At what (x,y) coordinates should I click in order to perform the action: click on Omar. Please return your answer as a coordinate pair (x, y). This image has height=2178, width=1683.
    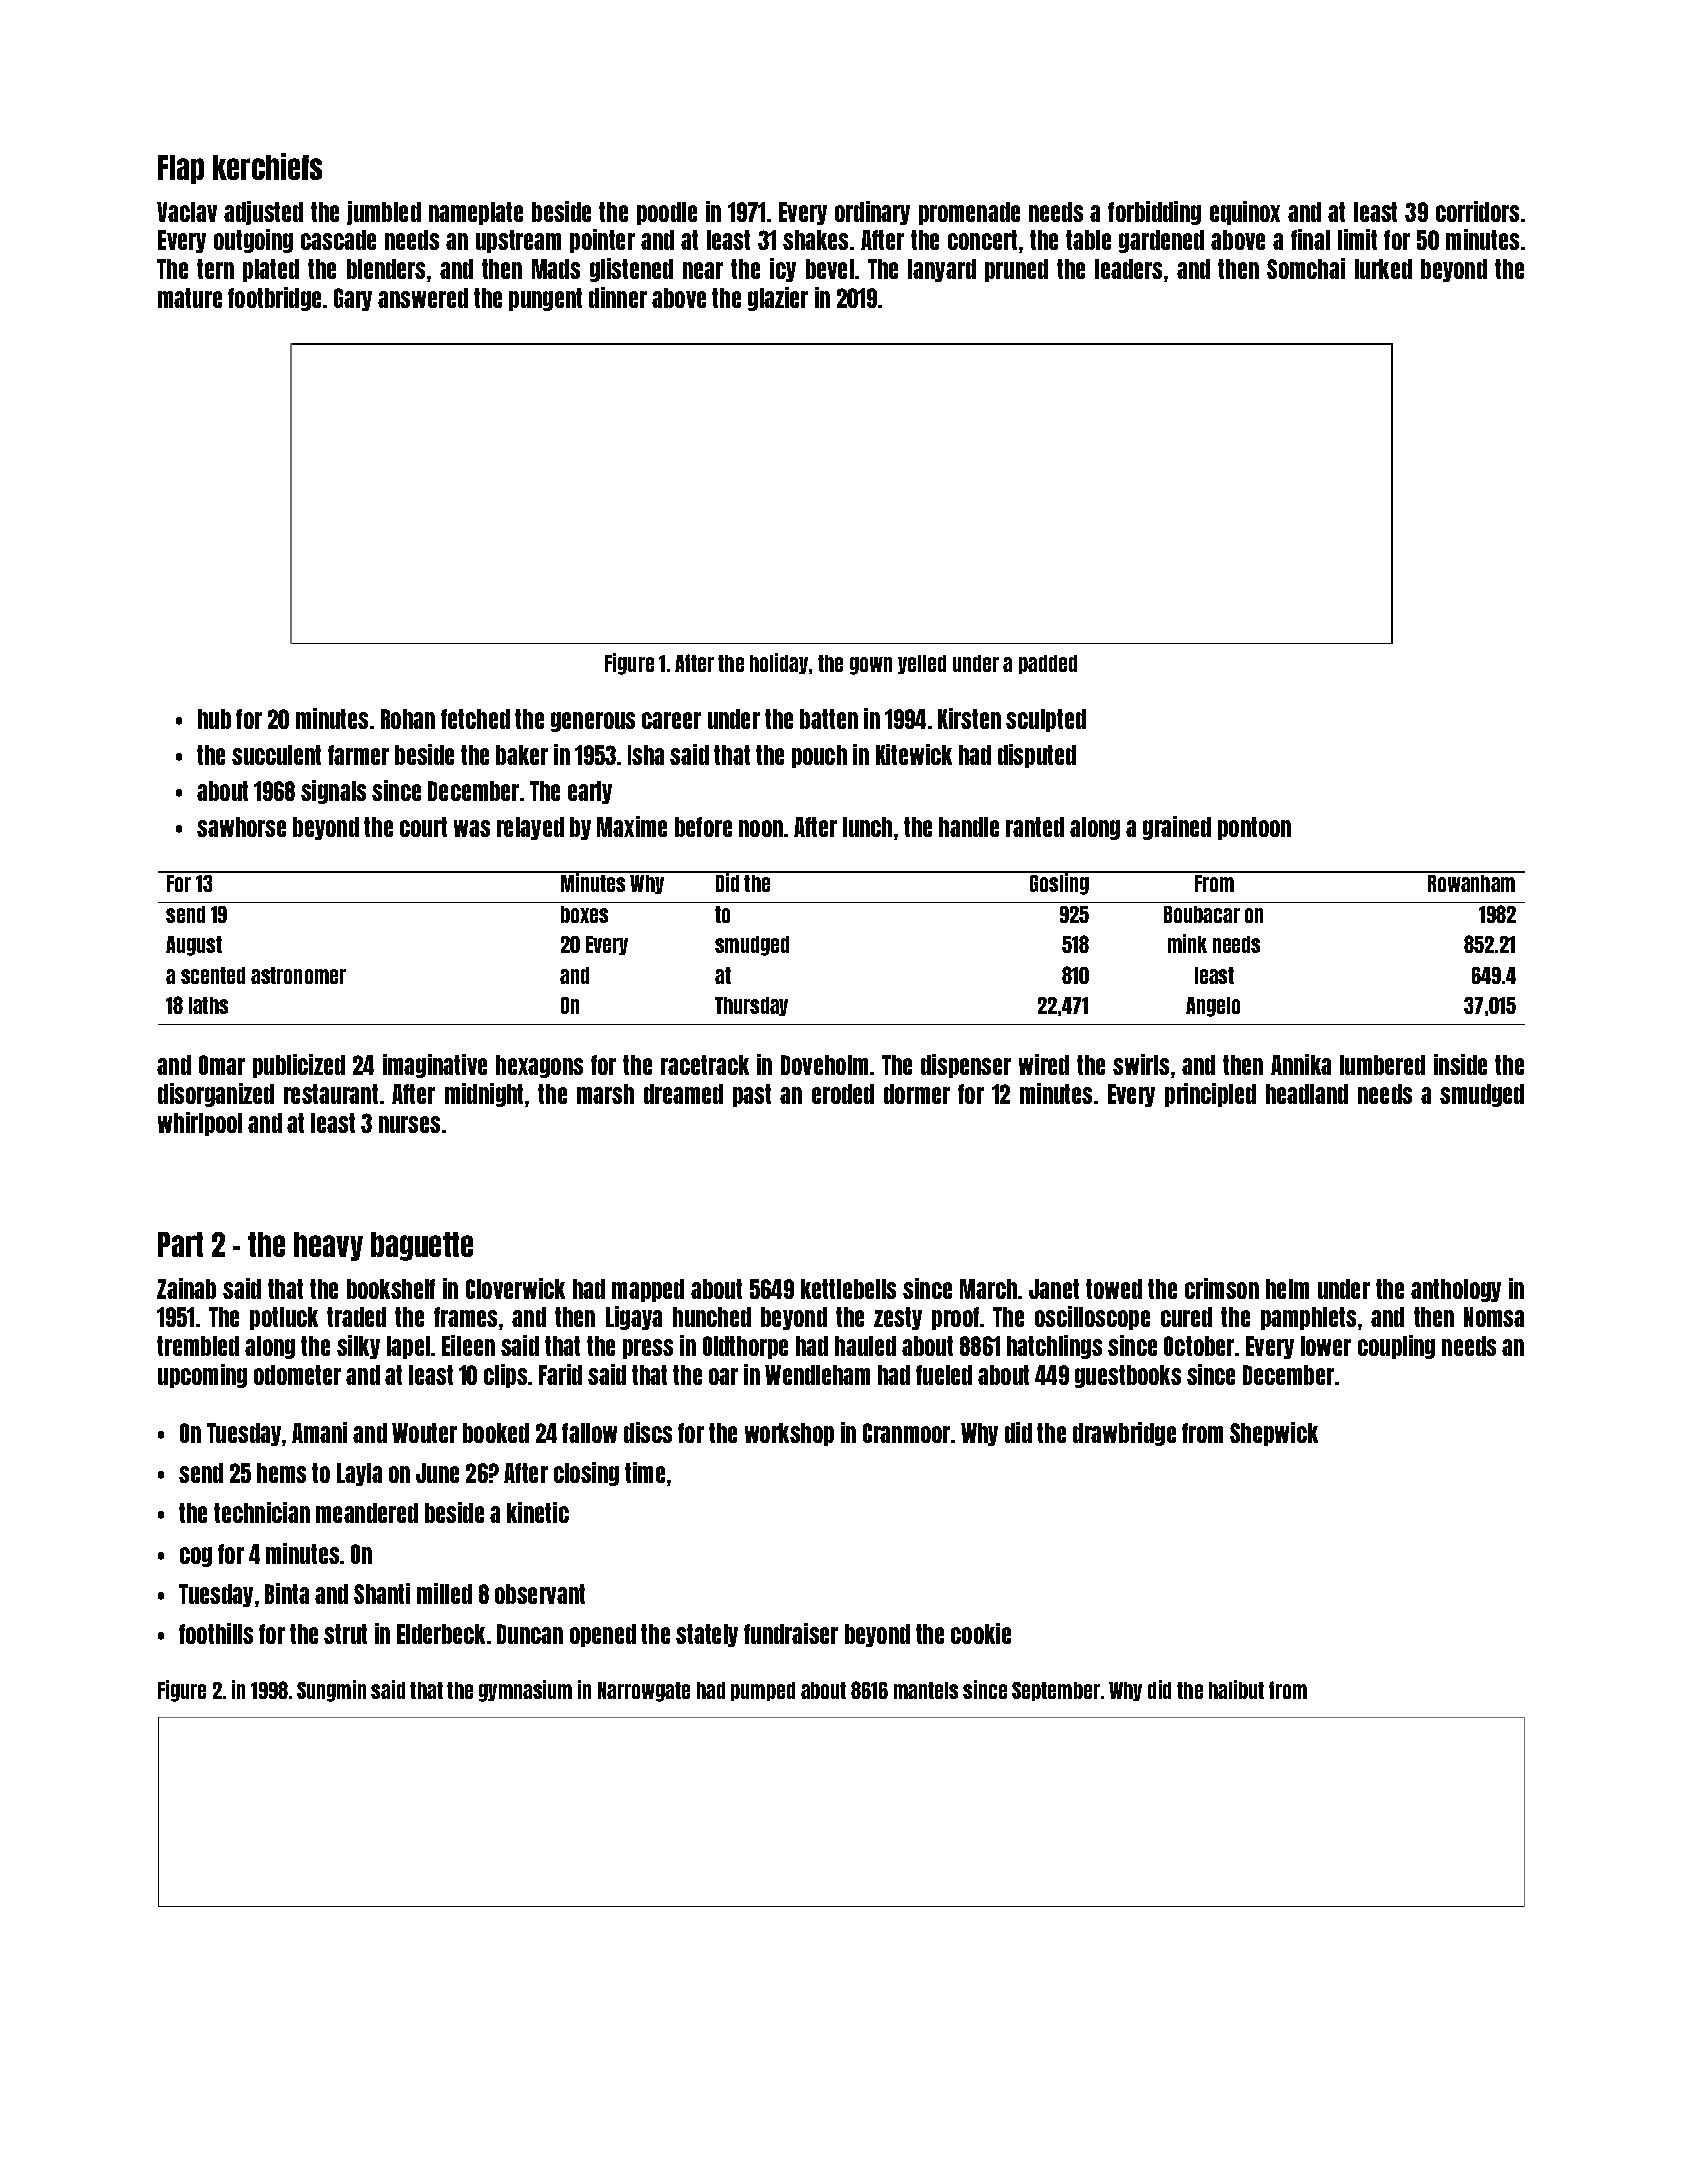
    Looking at the image, I should click on (222, 1065).
